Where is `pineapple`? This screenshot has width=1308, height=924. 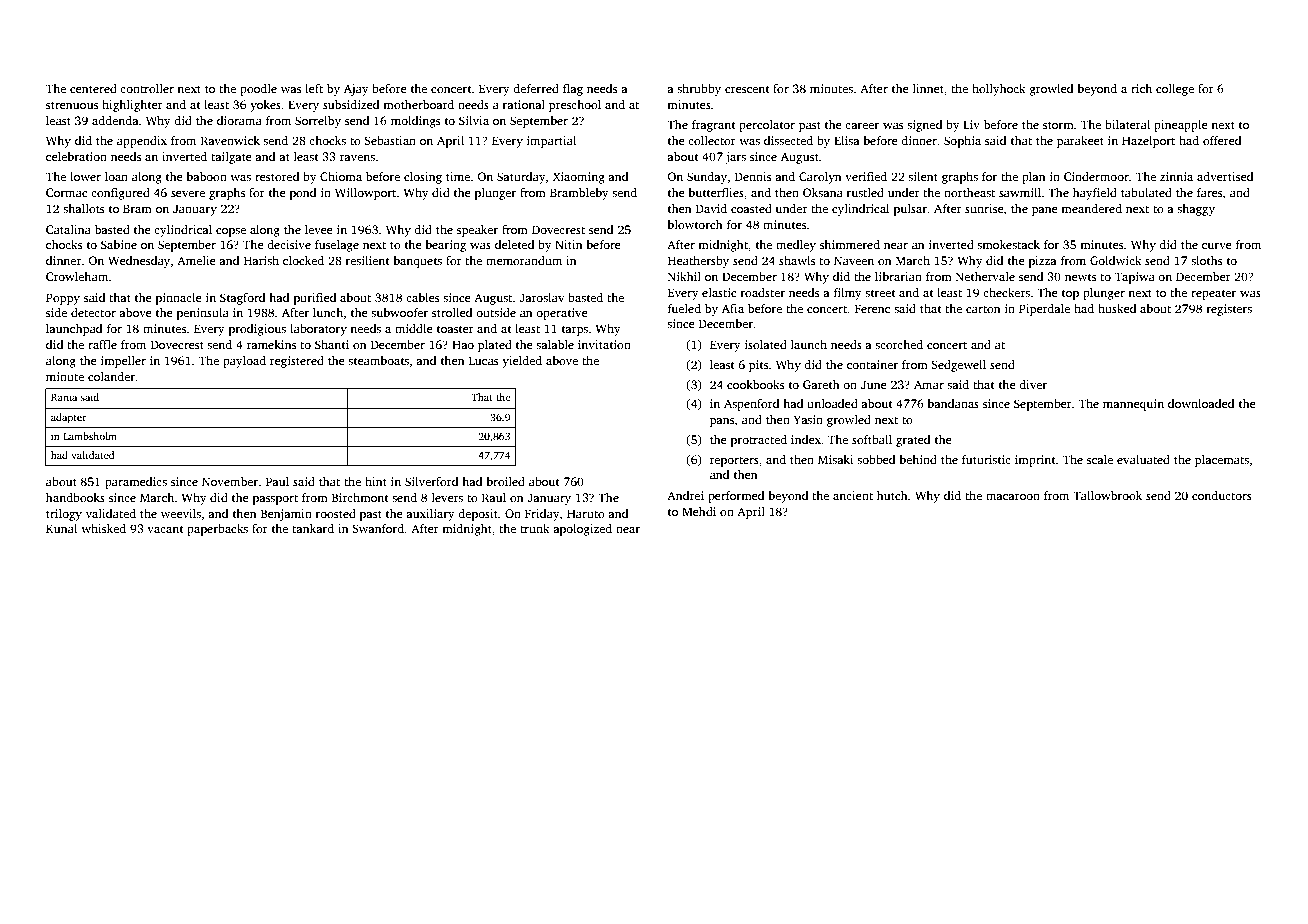
pineapple is located at coordinates (1181, 126).
